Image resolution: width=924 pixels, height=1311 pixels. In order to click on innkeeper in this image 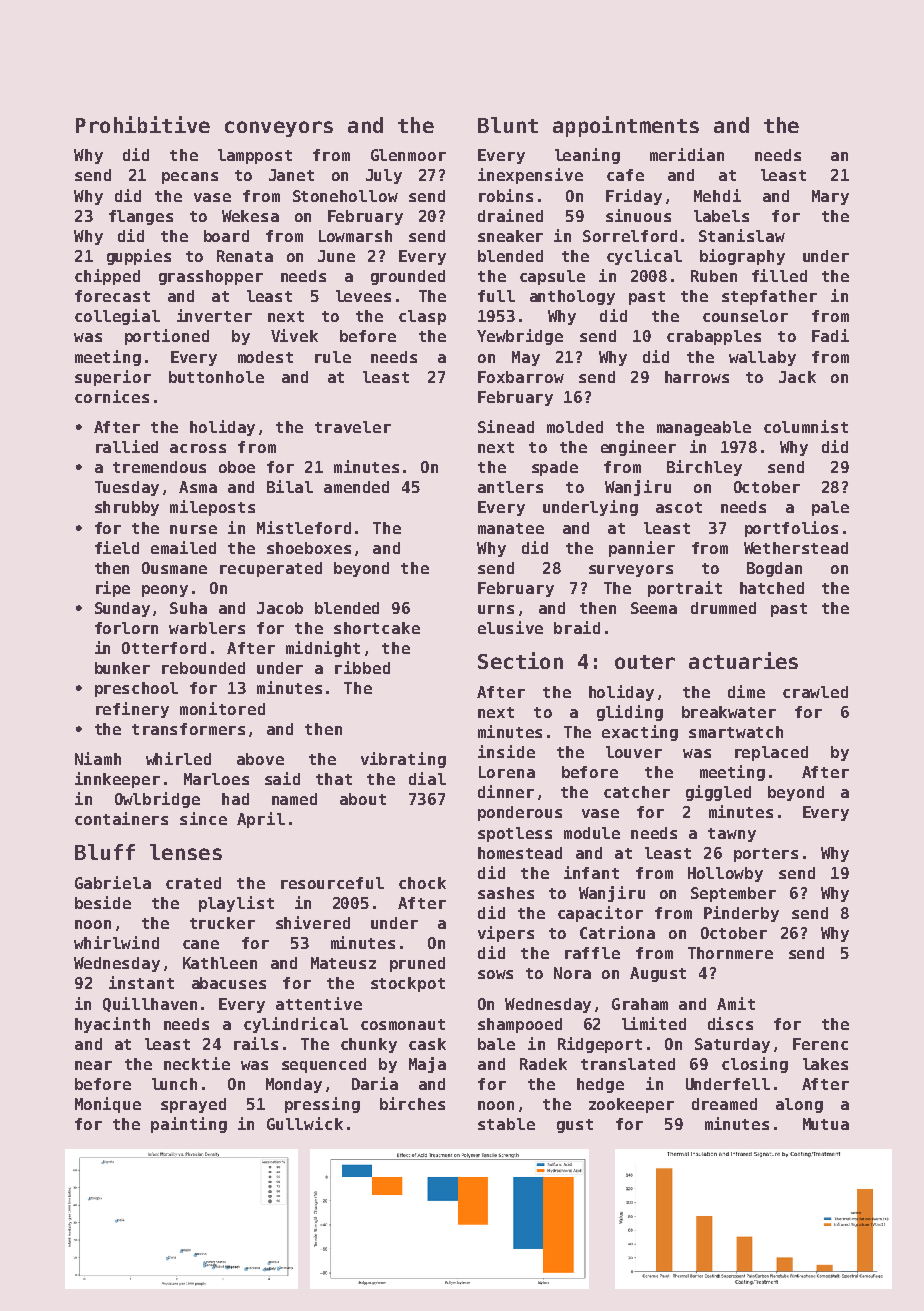, I will do `click(117, 780)`.
